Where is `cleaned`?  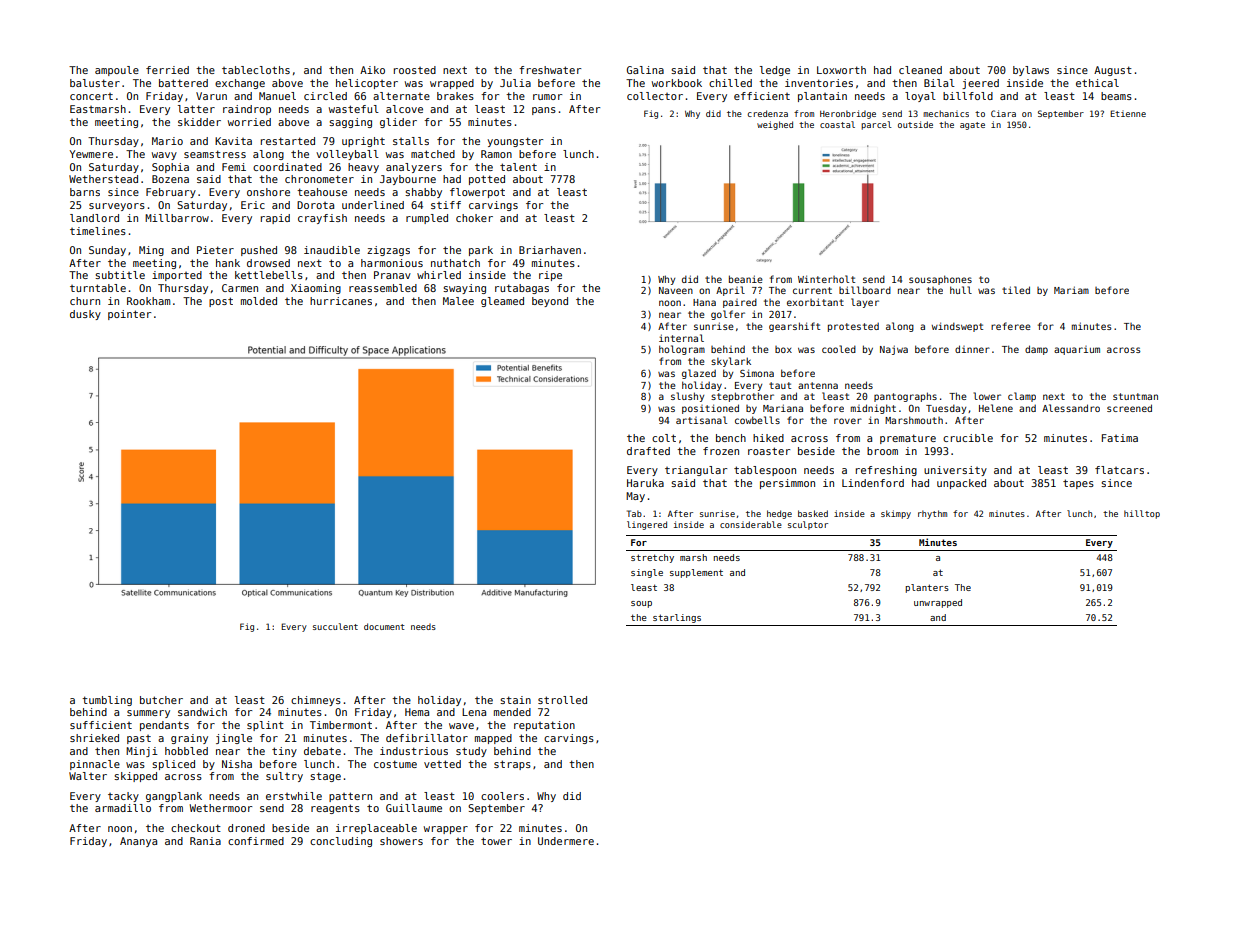 cleaned is located at coordinates (920, 70).
